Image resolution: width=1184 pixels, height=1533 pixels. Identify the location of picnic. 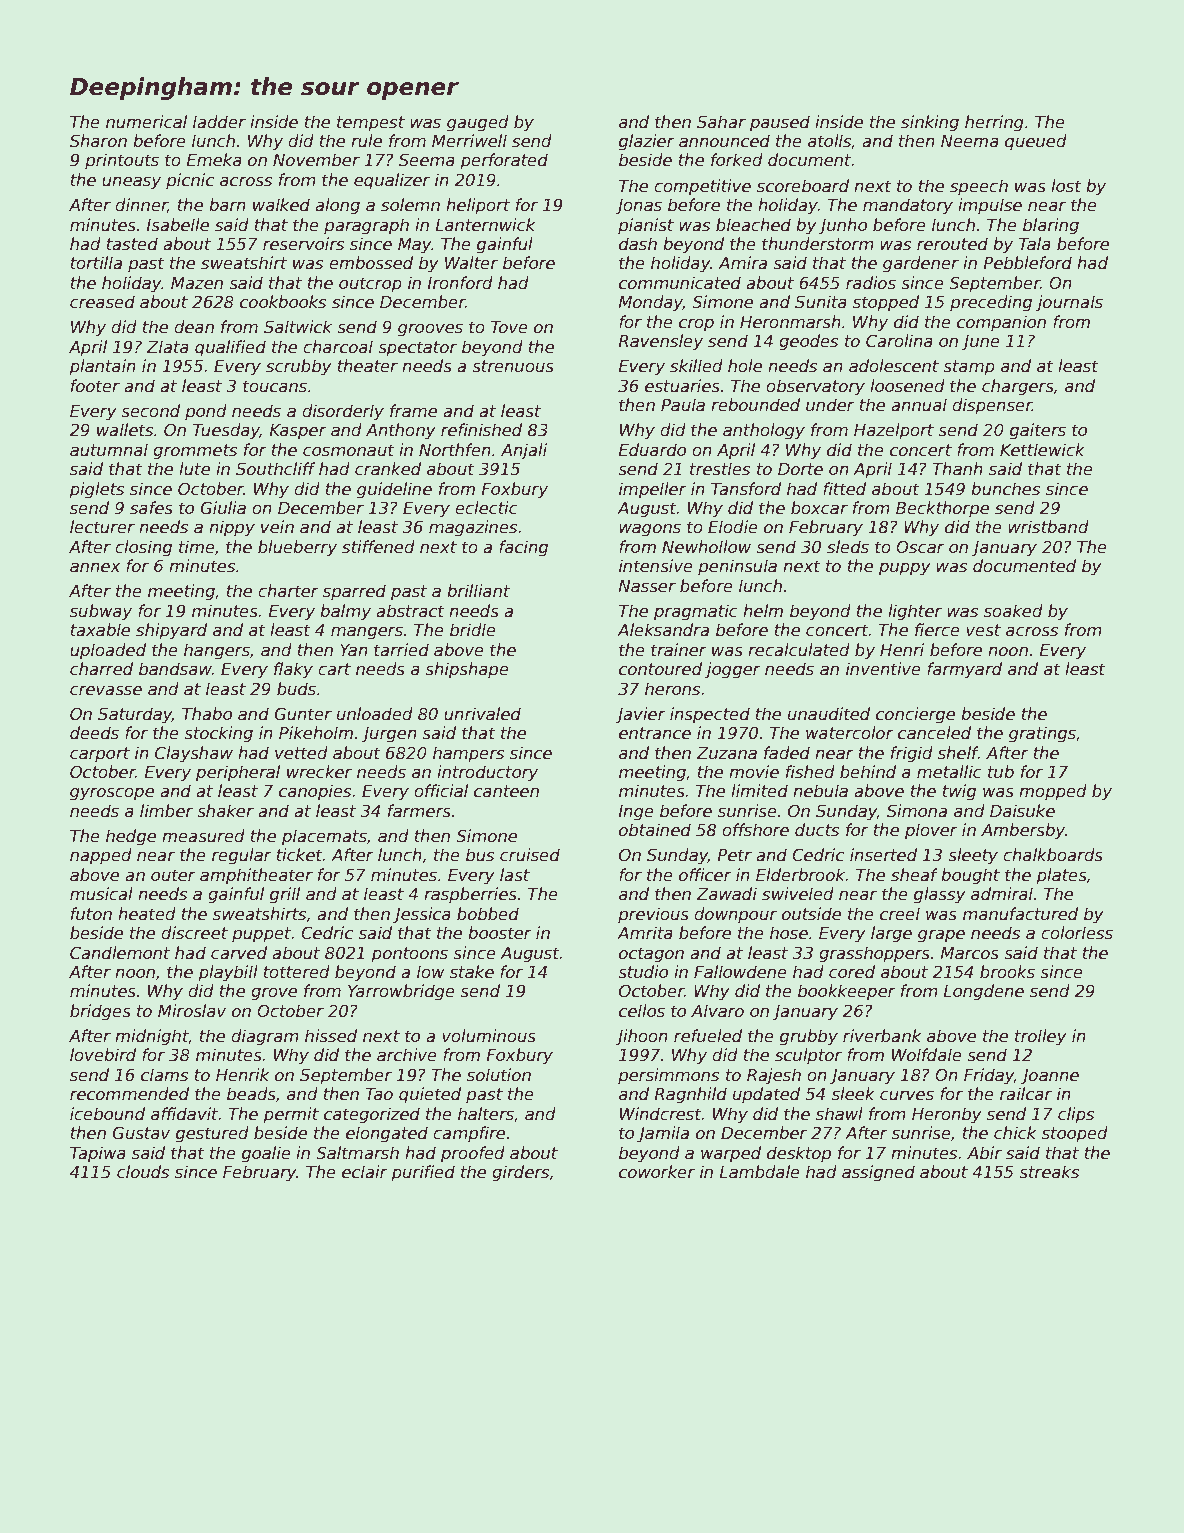
(190, 181).
